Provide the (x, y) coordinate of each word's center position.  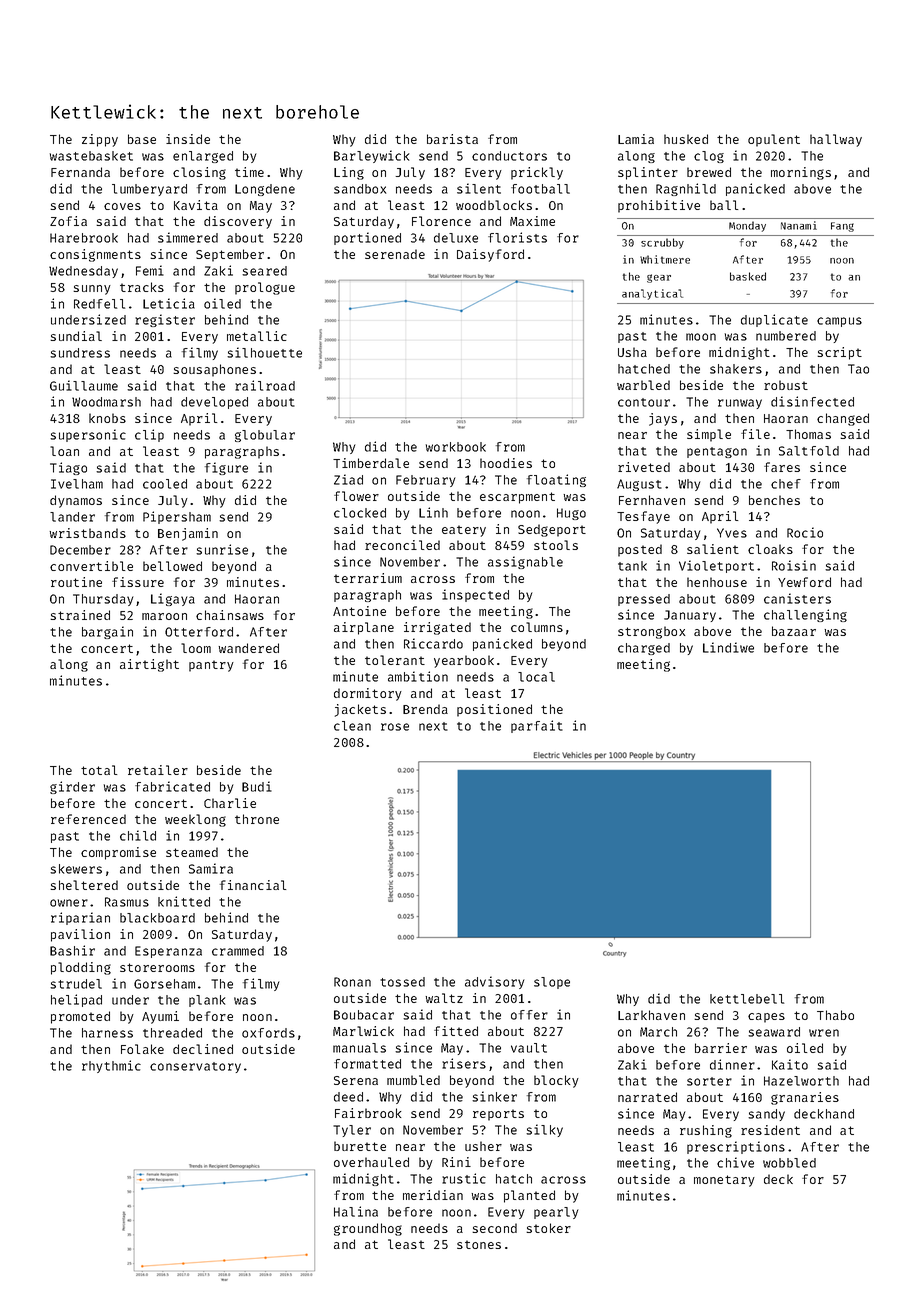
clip (149, 435)
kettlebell (747, 999)
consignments (95, 255)
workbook (456, 447)
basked (748, 276)
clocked (360, 513)
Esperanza (168, 952)
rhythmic (111, 1066)
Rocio (805, 532)
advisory (495, 982)
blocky (556, 1081)
